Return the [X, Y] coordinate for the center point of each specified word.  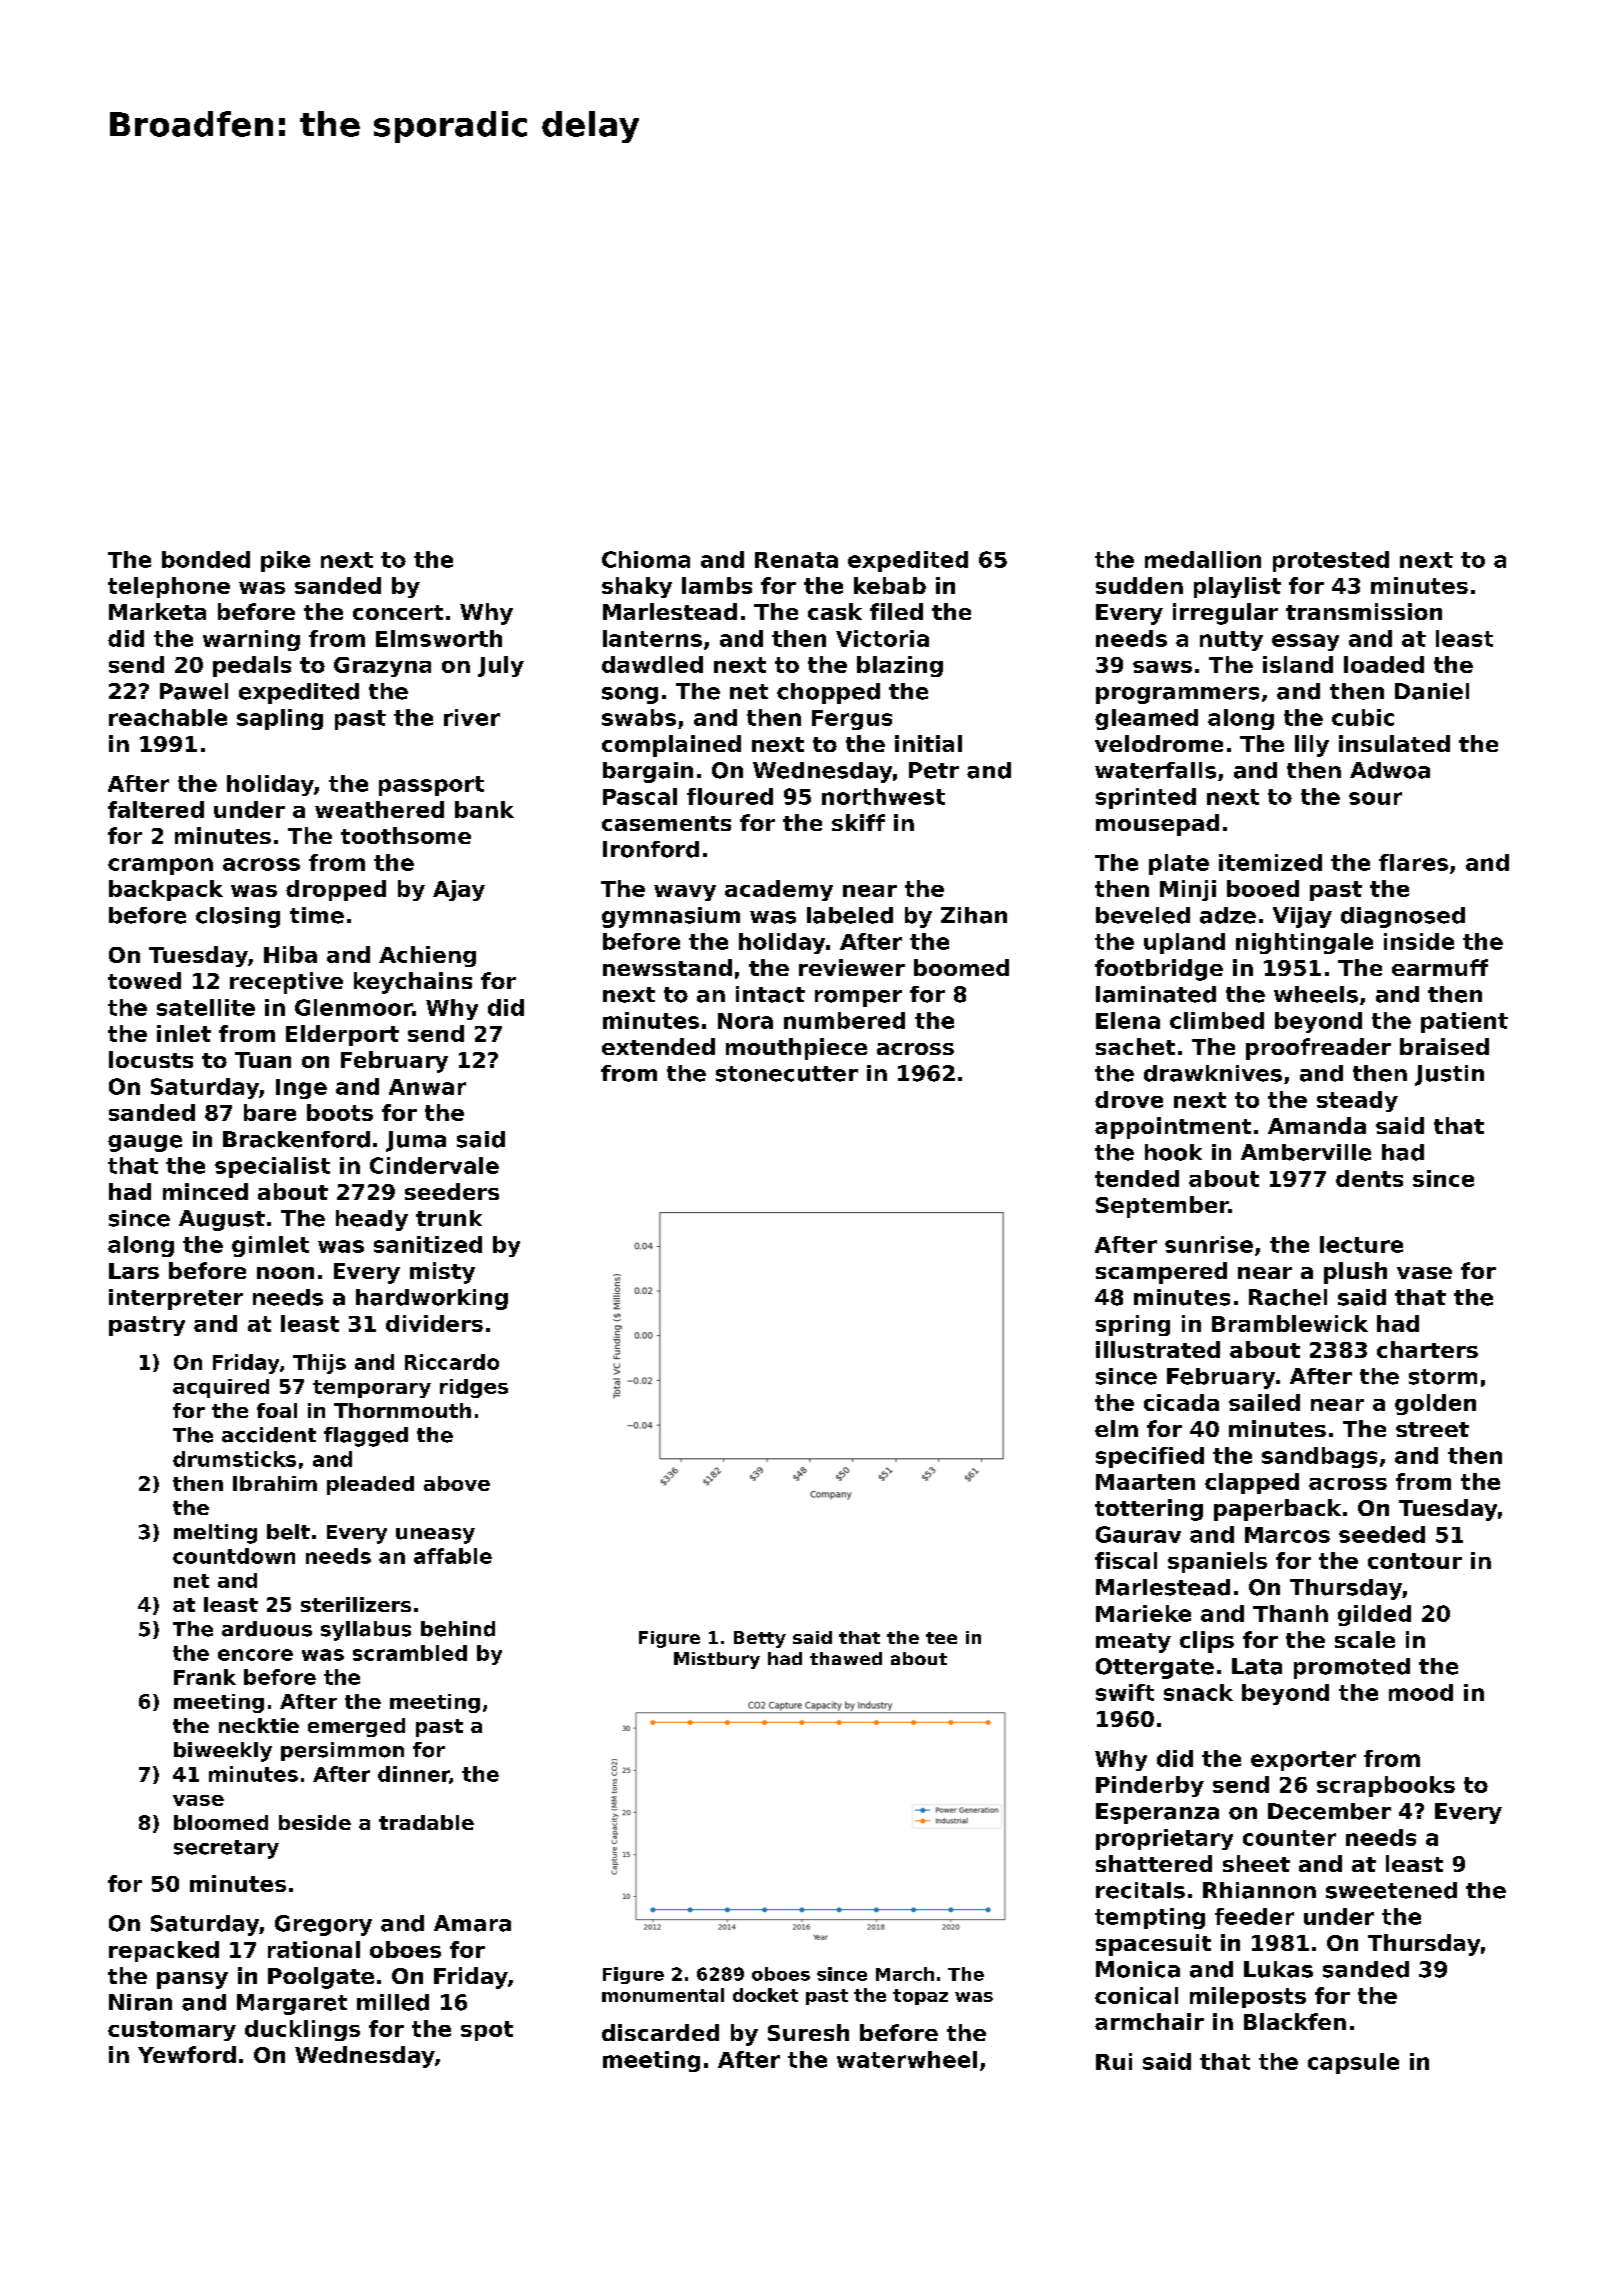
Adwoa [1390, 770]
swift [1125, 1692]
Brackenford [296, 1139]
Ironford [651, 849]
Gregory [323, 1925]
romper [858, 998]
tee [941, 1638]
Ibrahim [275, 1483]
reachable [168, 717]
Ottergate [1155, 1668]
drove [1129, 1099]
